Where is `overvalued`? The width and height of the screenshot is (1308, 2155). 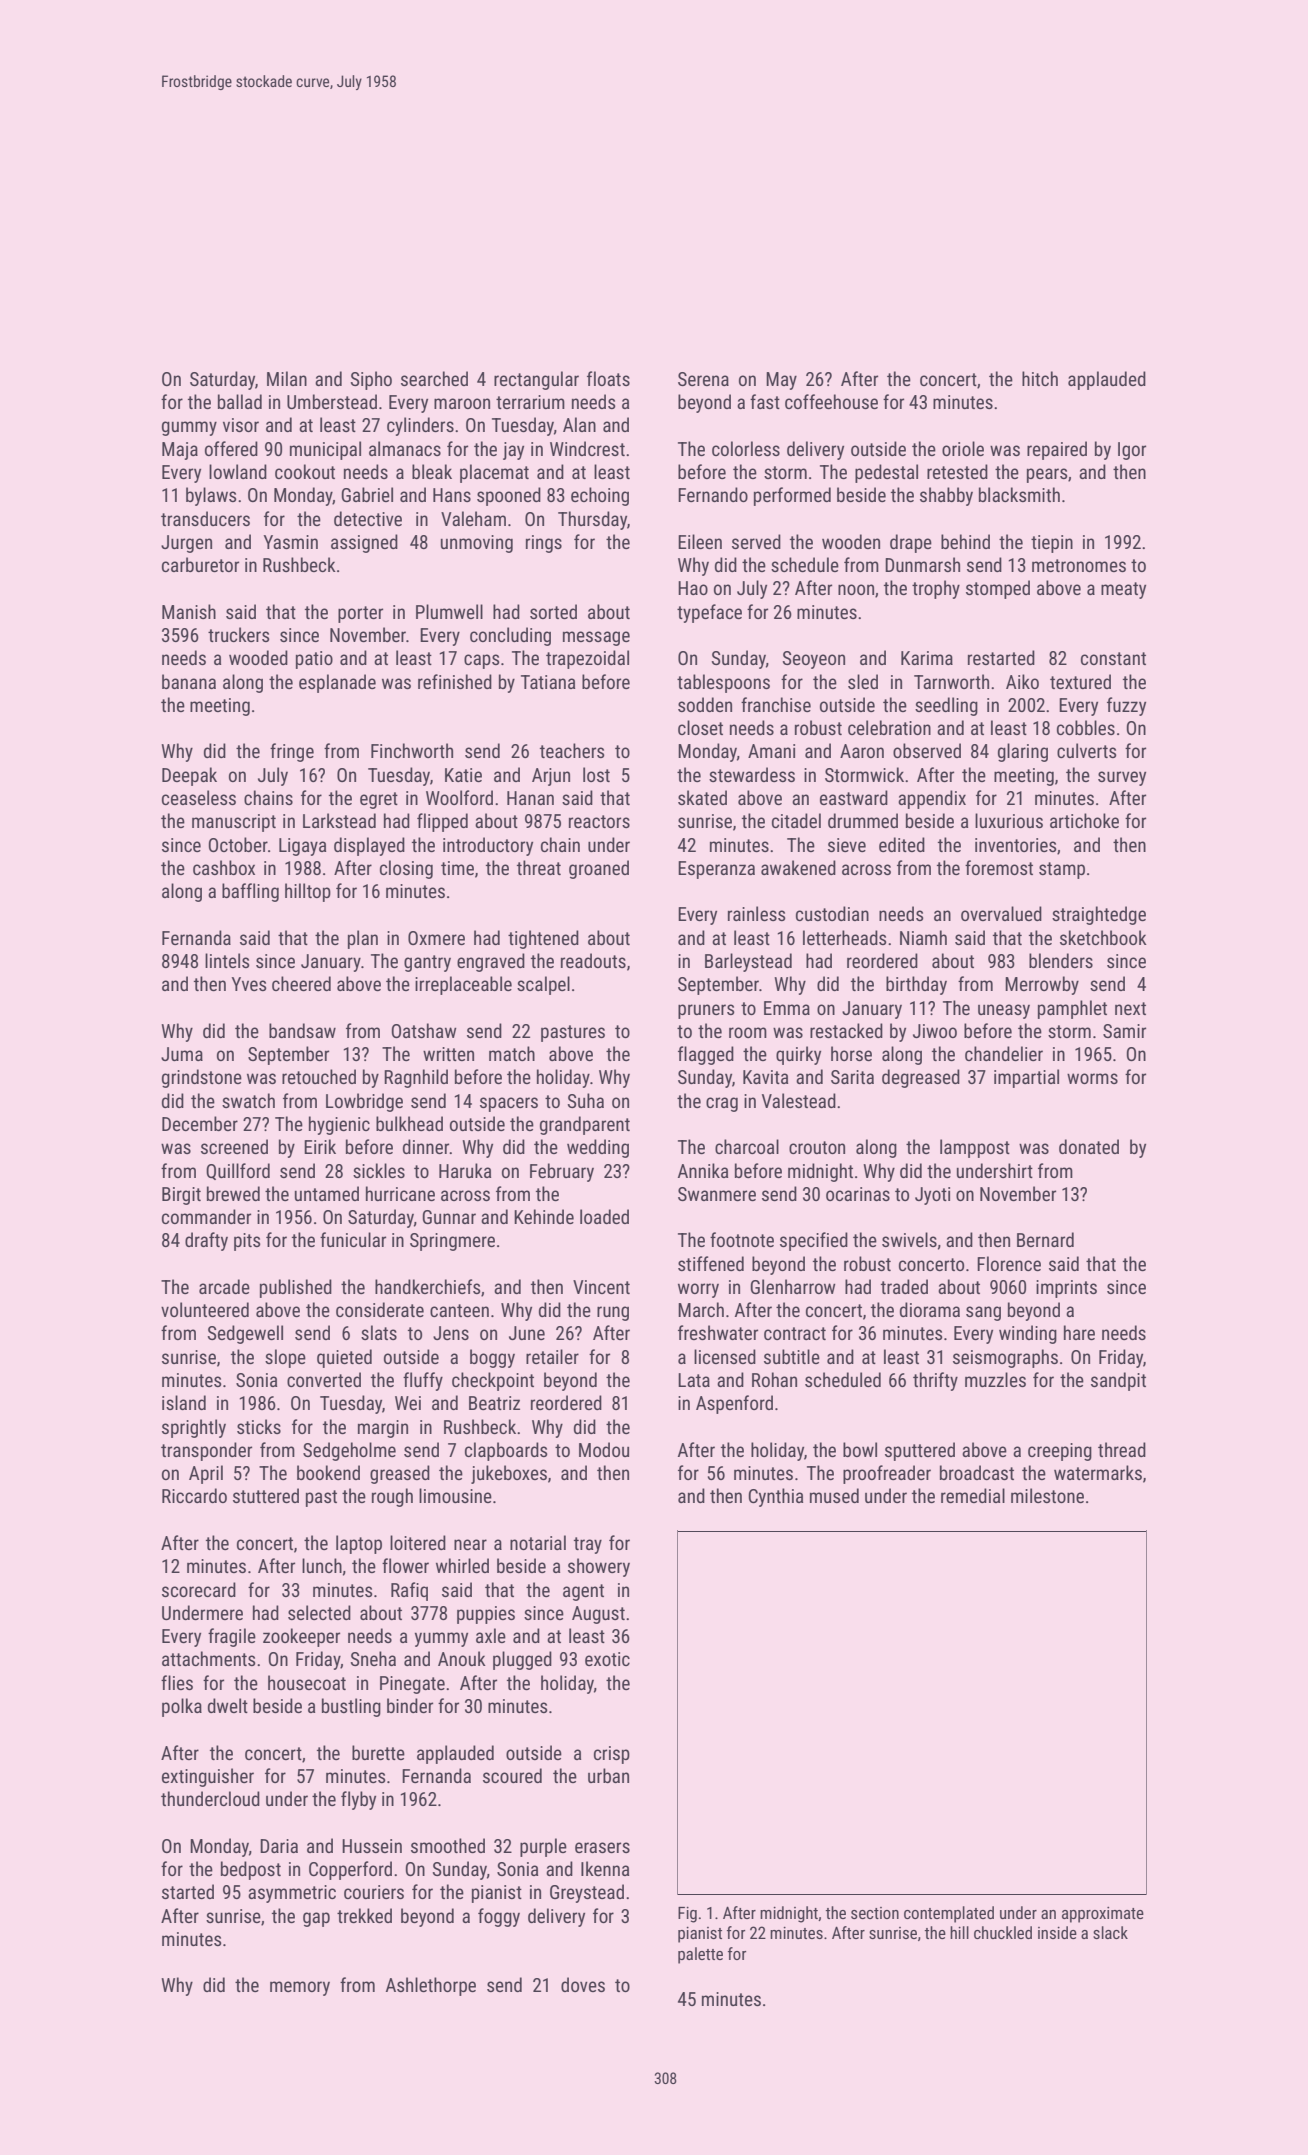
overvalued is located at coordinates (1001, 913).
